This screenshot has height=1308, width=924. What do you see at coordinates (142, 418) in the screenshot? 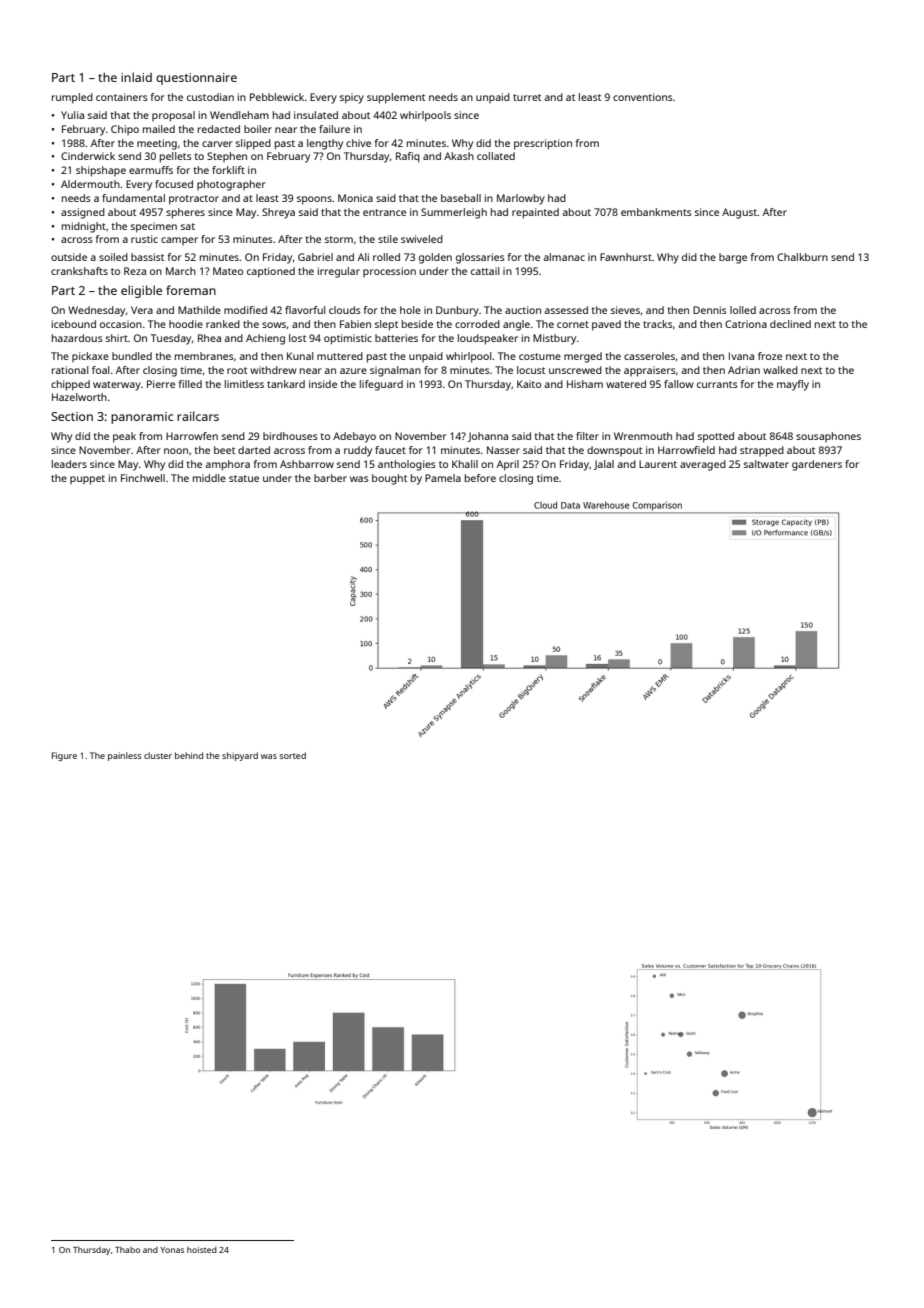
I see `panoramic` at bounding box center [142, 418].
